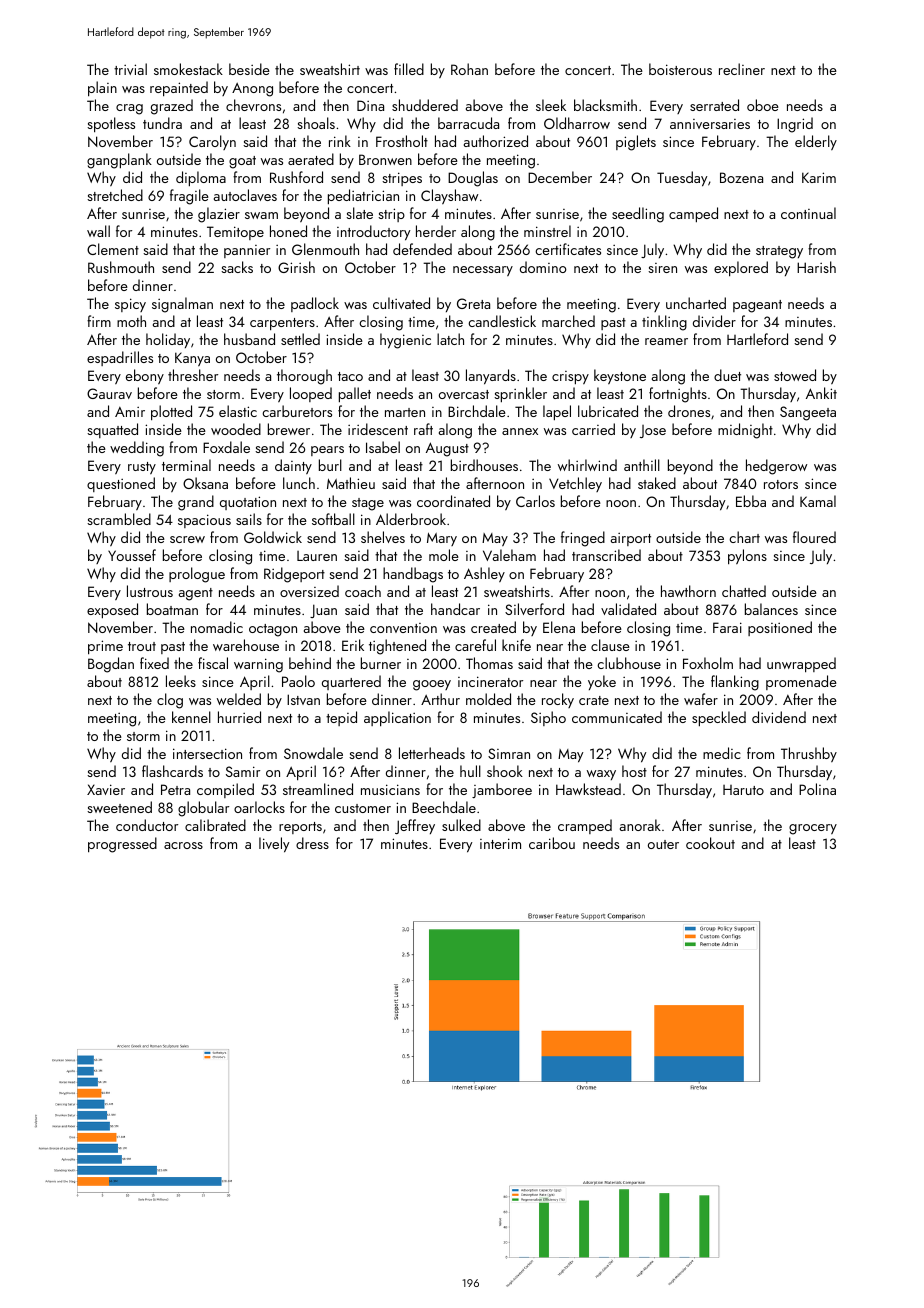 The height and width of the page is (1308, 924). Describe the element at coordinates (520, 431) in the page. I see `annex` at that location.
